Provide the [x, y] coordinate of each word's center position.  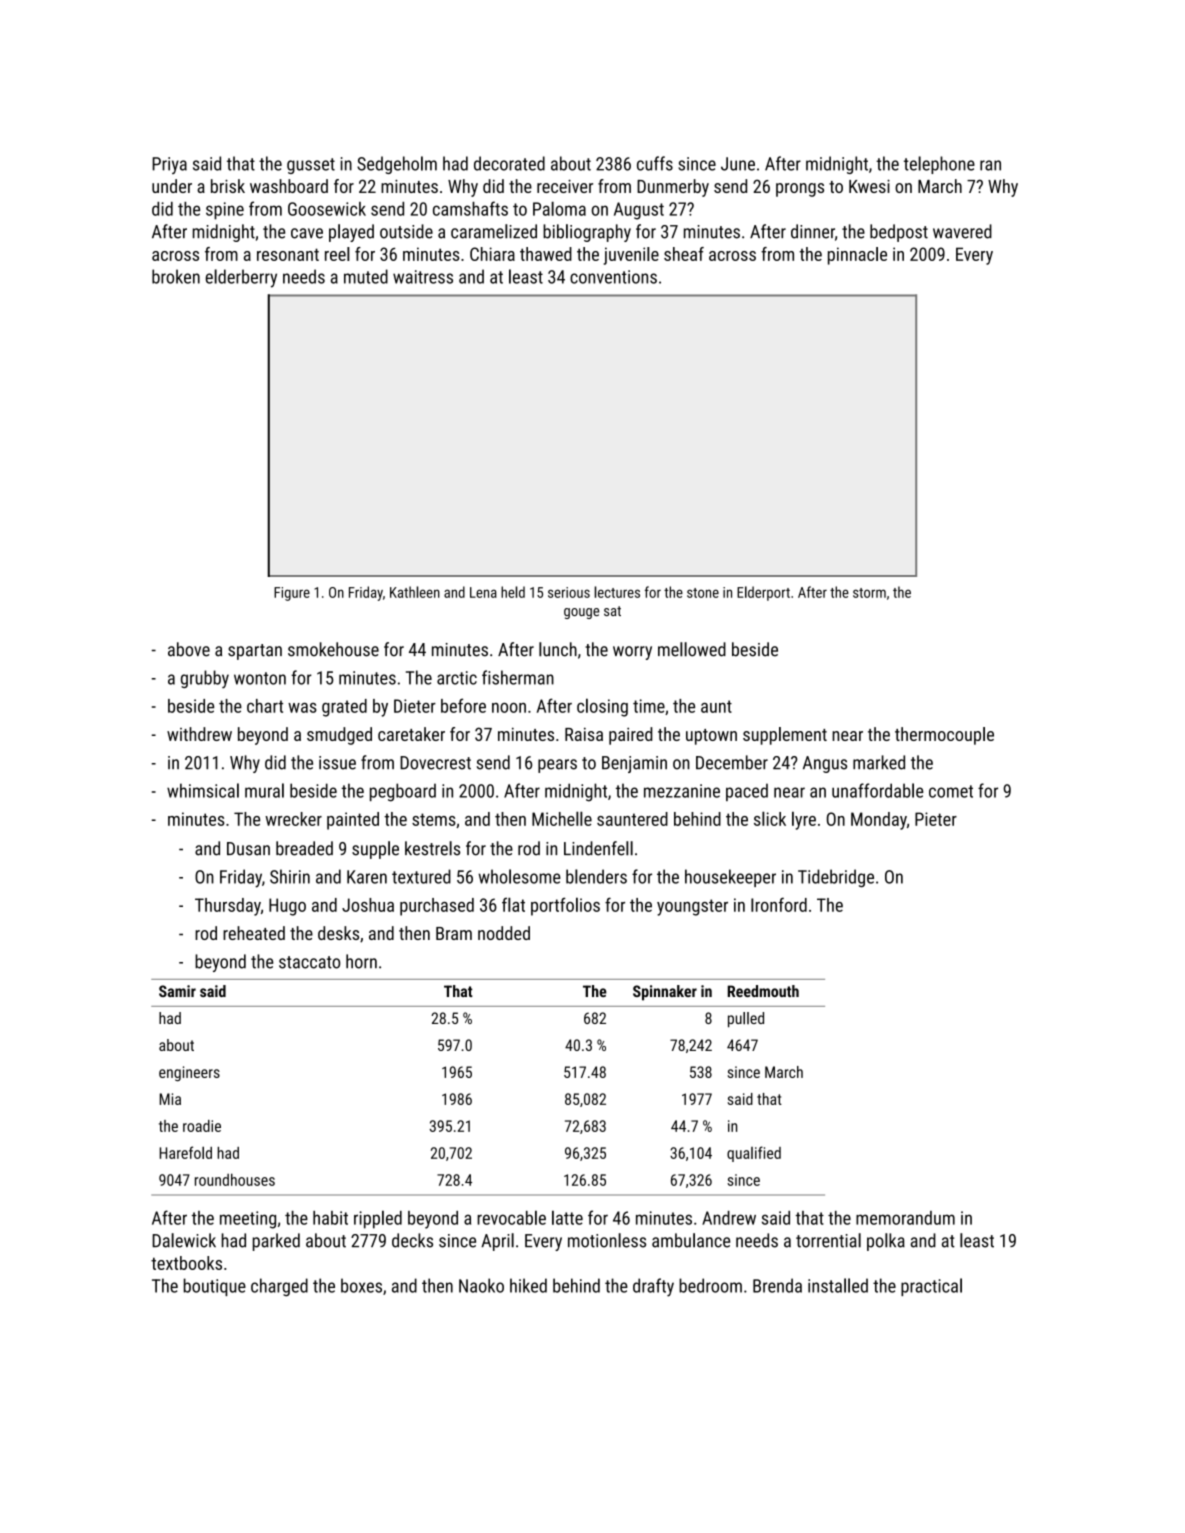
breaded [304, 848]
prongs [800, 190]
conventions [613, 277]
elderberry [241, 278]
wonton [260, 678]
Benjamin [634, 764]
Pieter [936, 819]
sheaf [684, 254]
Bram [454, 933]
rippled [378, 1219]
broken [176, 276]
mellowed [692, 649]
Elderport [763, 593]
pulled [746, 1020]
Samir [177, 991]
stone [703, 593]
